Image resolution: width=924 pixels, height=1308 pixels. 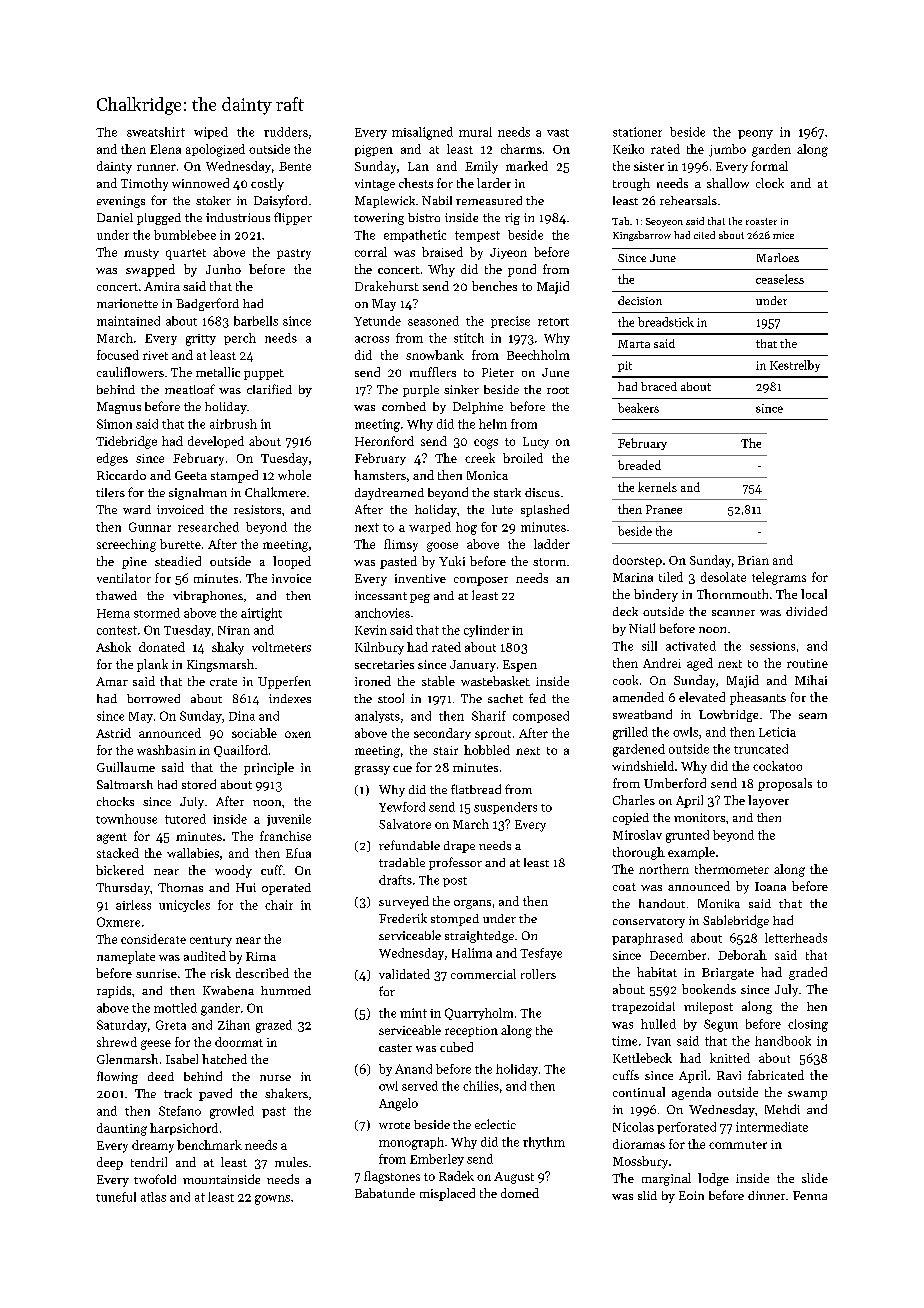 What do you see at coordinates (211, 133) in the image?
I see `wiped` at bounding box center [211, 133].
